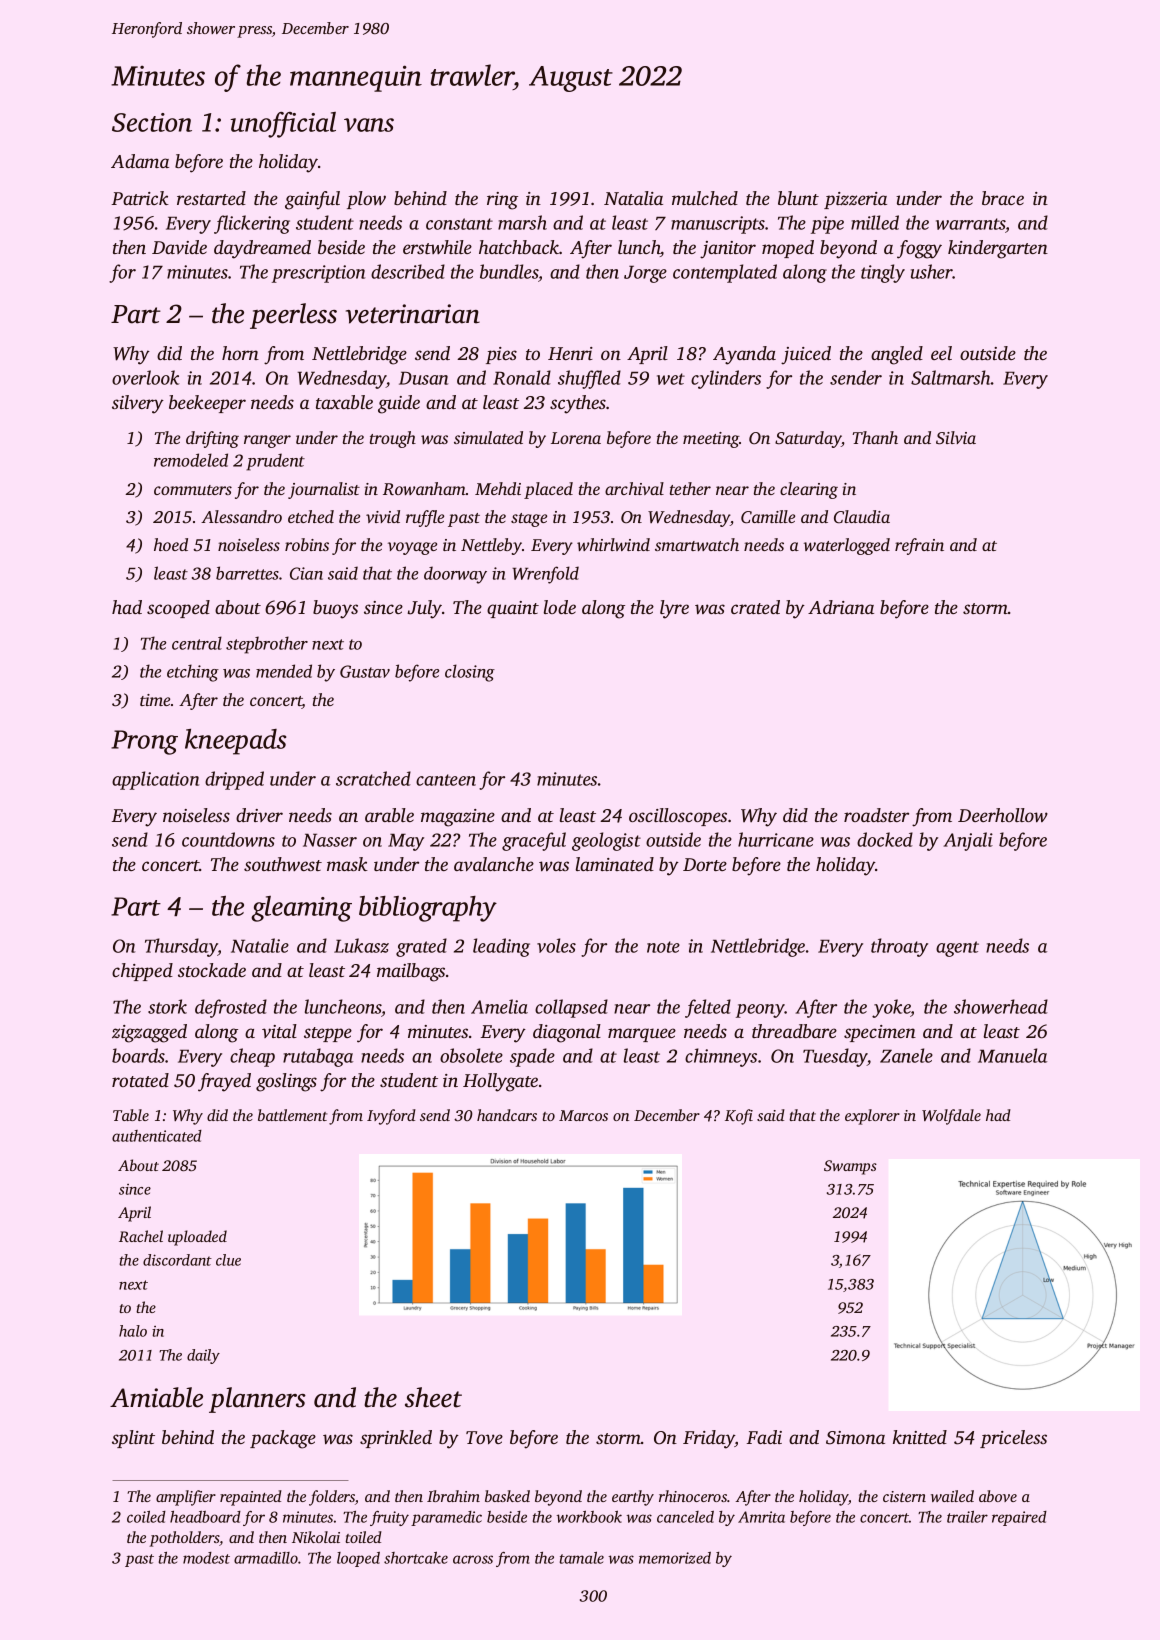 The height and width of the screenshot is (1640, 1160). What do you see at coordinates (191, 460) in the screenshot?
I see `remodeled` at bounding box center [191, 460].
